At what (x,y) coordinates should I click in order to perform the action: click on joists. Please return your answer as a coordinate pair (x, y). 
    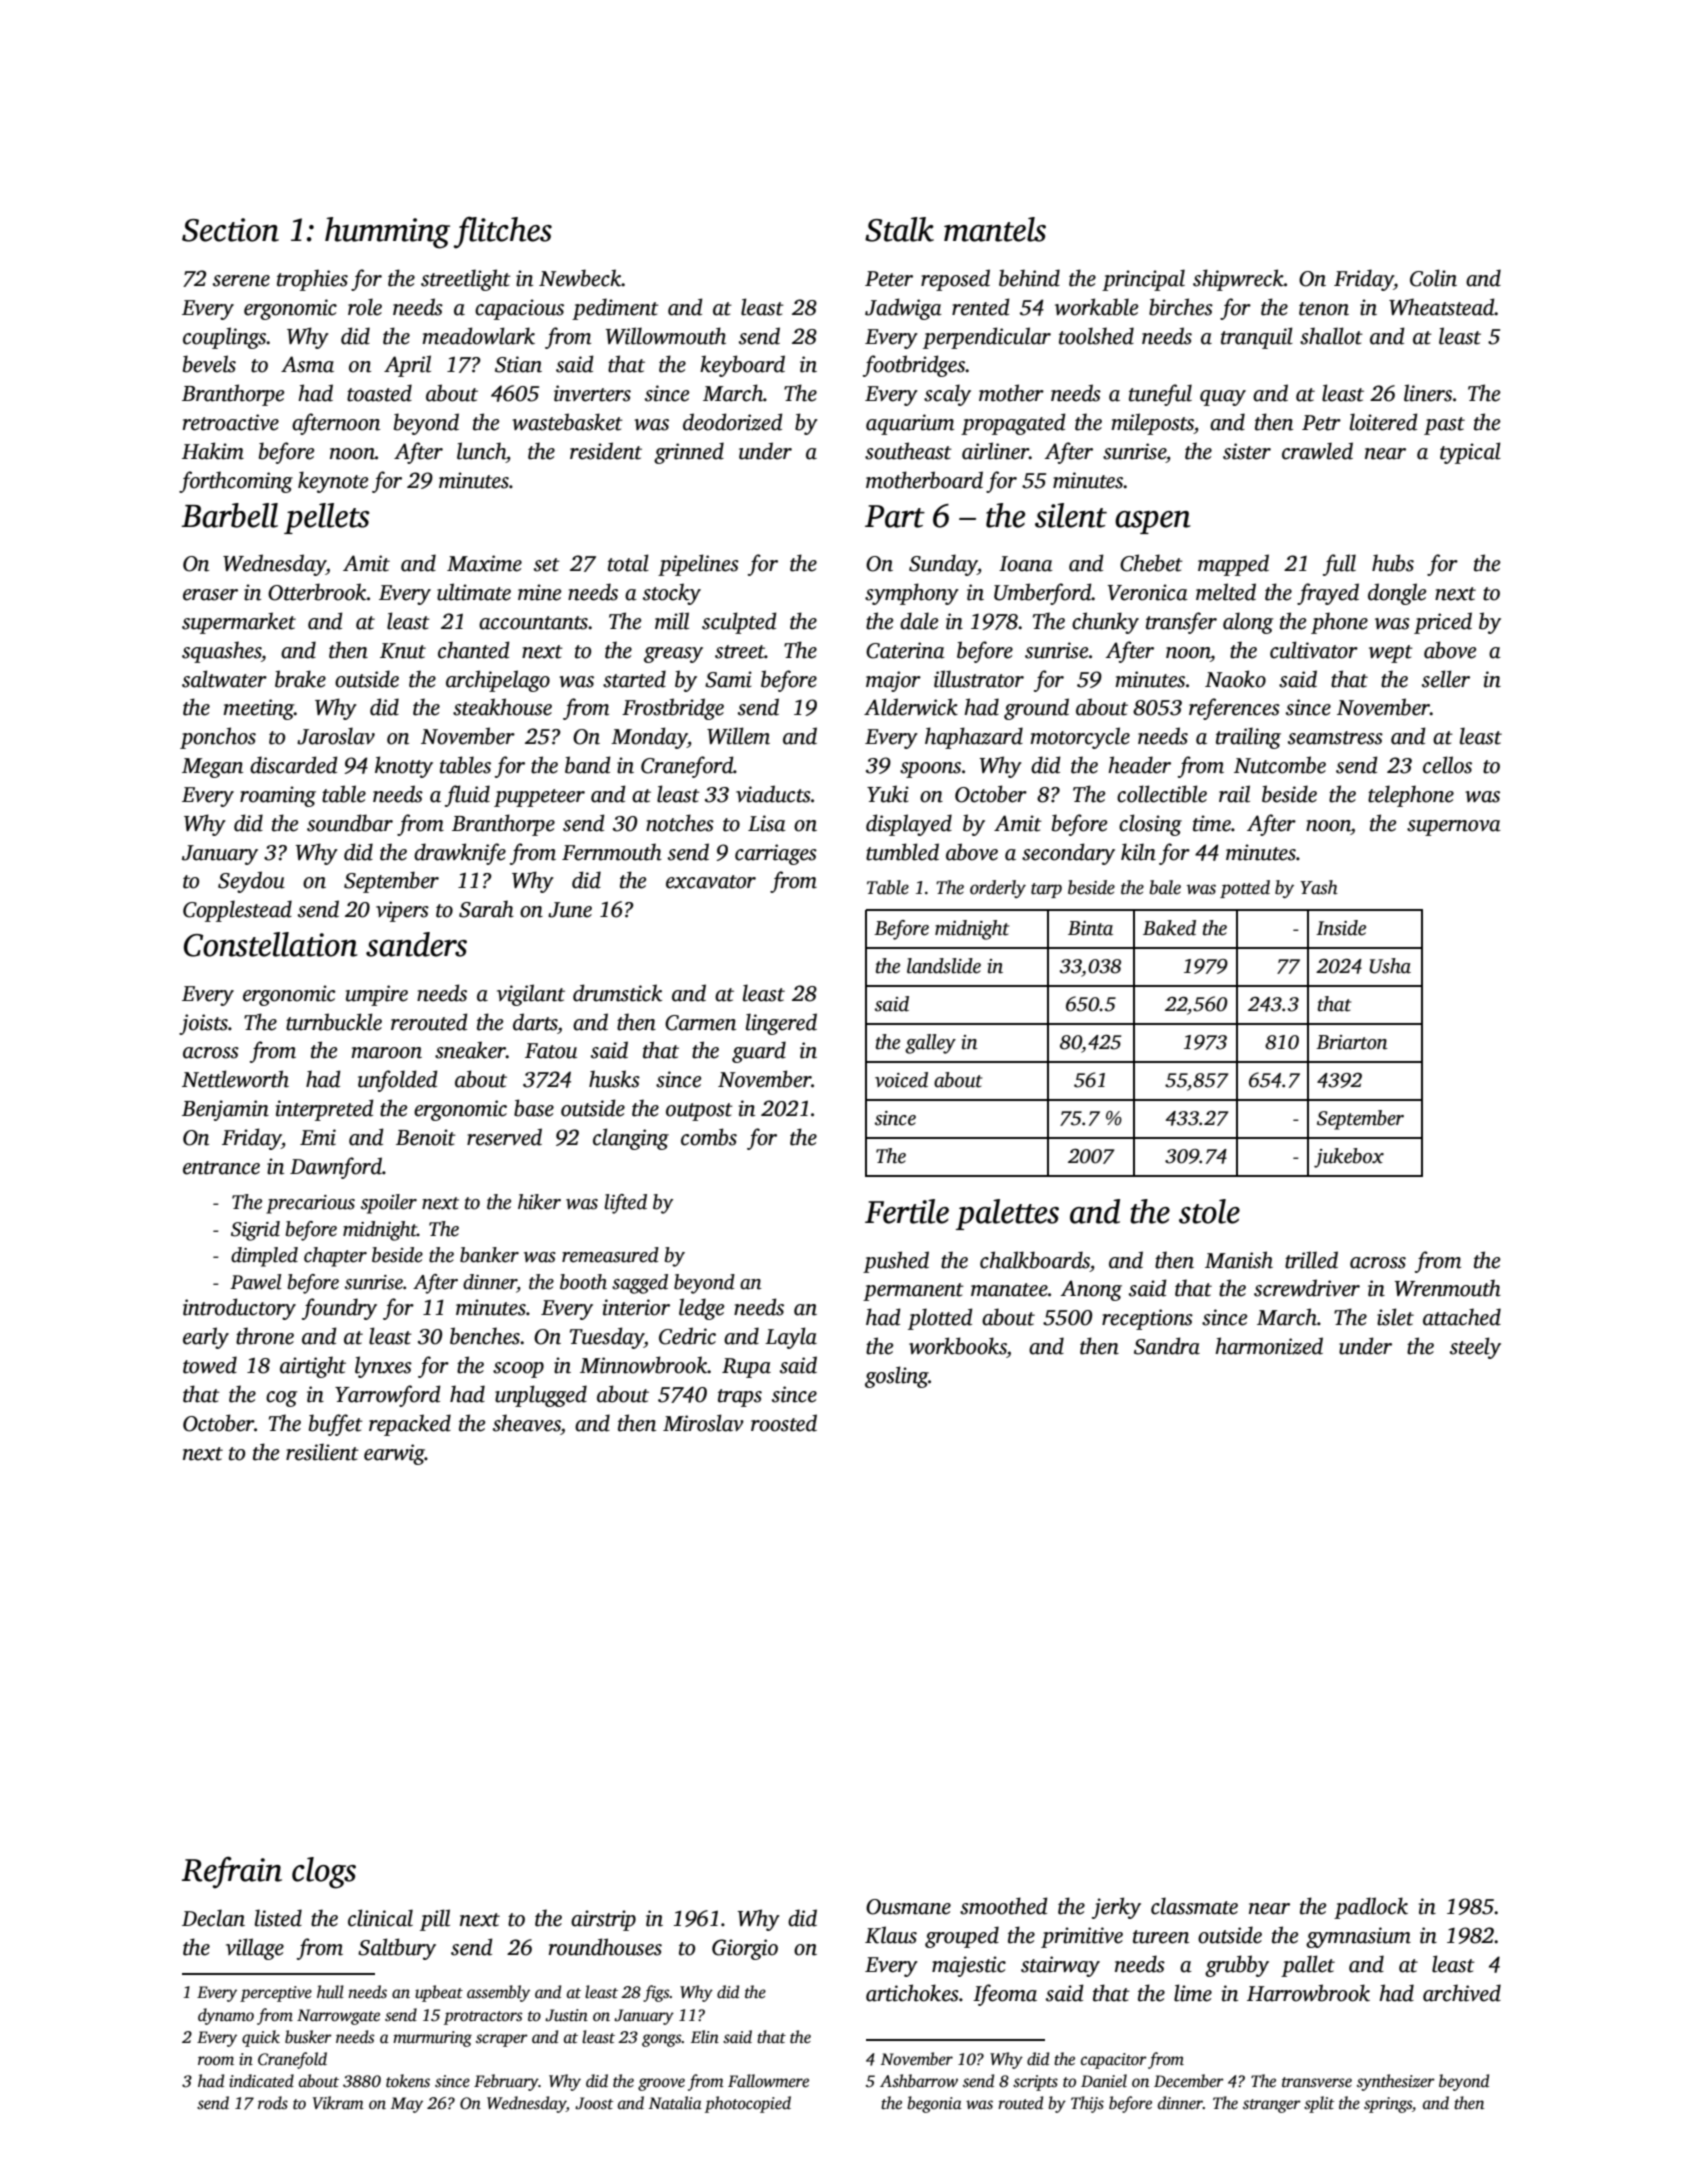
    Looking at the image, I should click on (203, 1024).
